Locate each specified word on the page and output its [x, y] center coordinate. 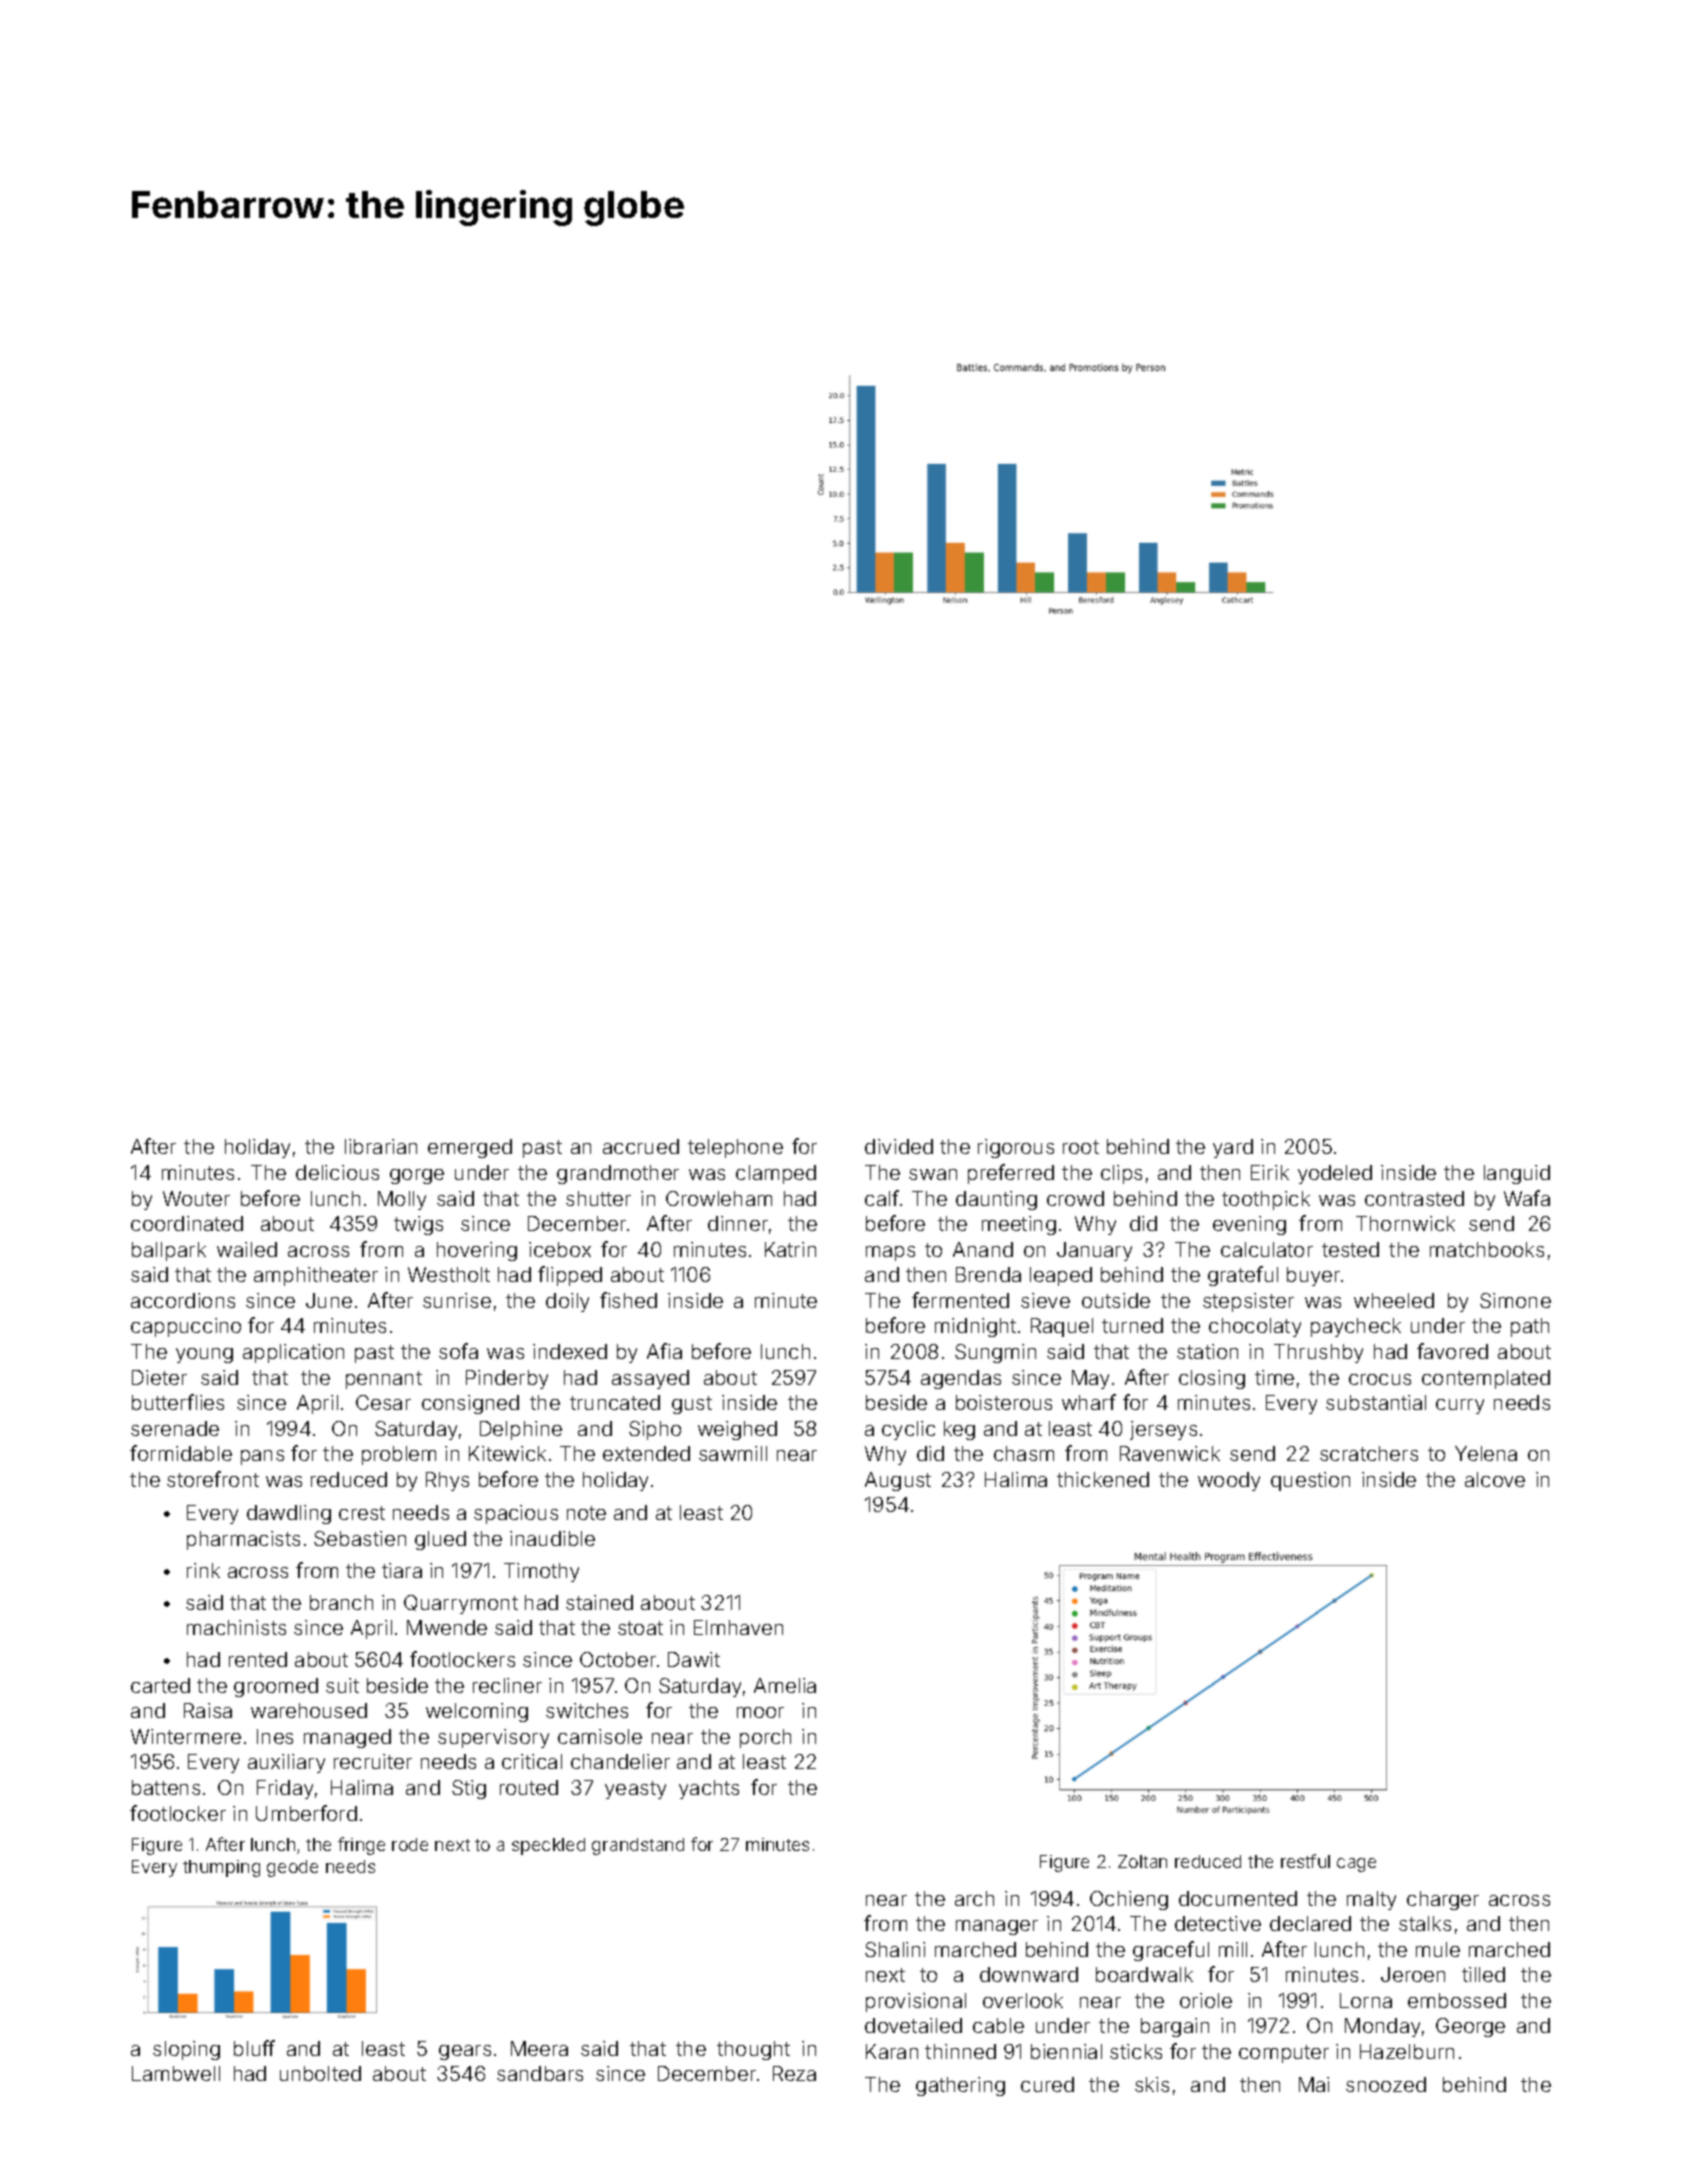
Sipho [655, 1430]
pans [262, 1457]
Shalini [895, 1949]
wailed [247, 1249]
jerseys [1163, 1430]
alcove [1495, 1479]
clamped [776, 1174]
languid [1517, 1174]
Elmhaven [738, 1627]
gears [465, 2052]
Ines [275, 1736]
